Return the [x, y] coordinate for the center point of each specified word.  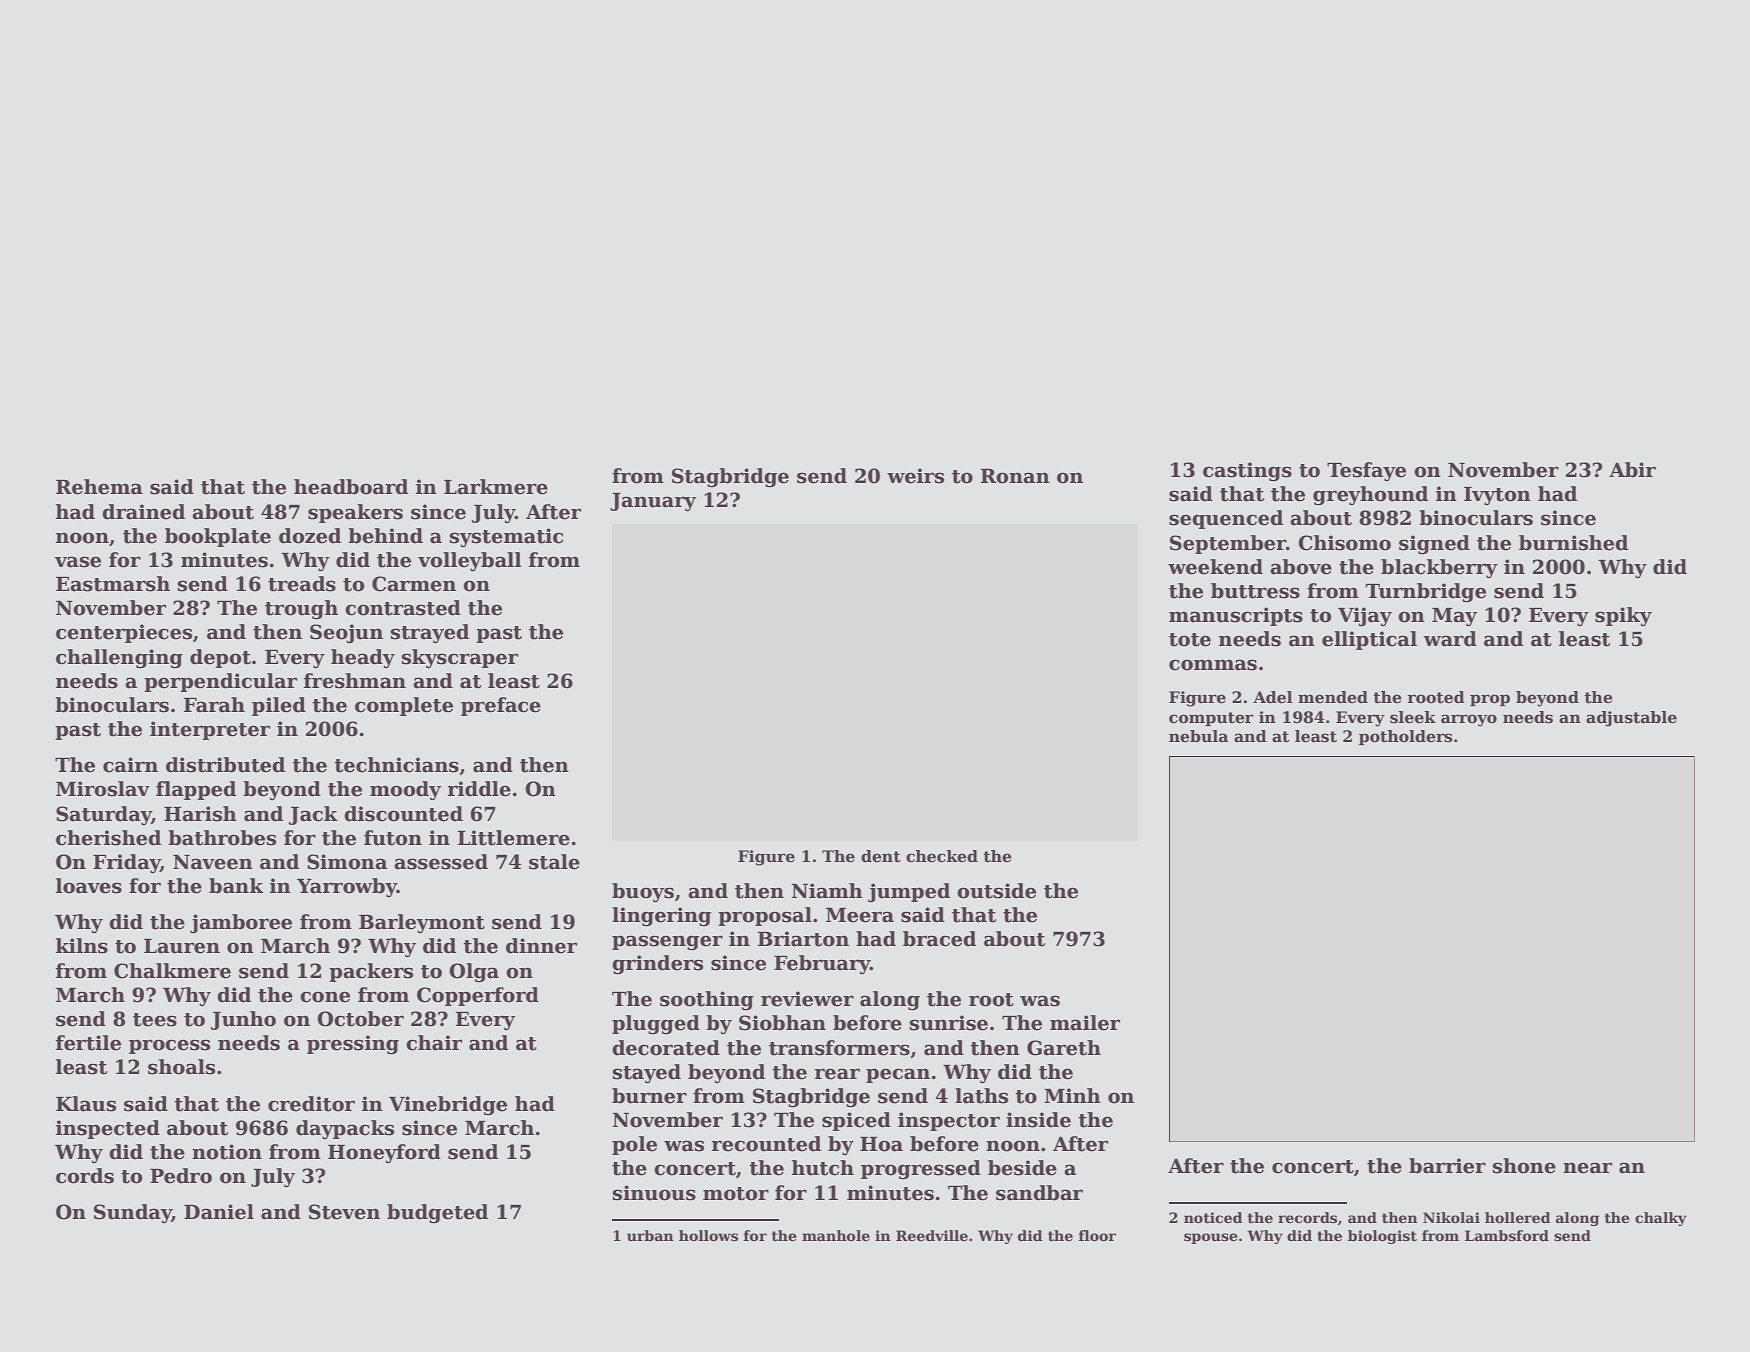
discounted [403, 814]
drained [143, 512]
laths [981, 1096]
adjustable [1631, 719]
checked [942, 856]
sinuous [654, 1193]
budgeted [437, 1213]
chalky [1661, 1219]
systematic [506, 537]
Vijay [1365, 616]
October [360, 1019]
